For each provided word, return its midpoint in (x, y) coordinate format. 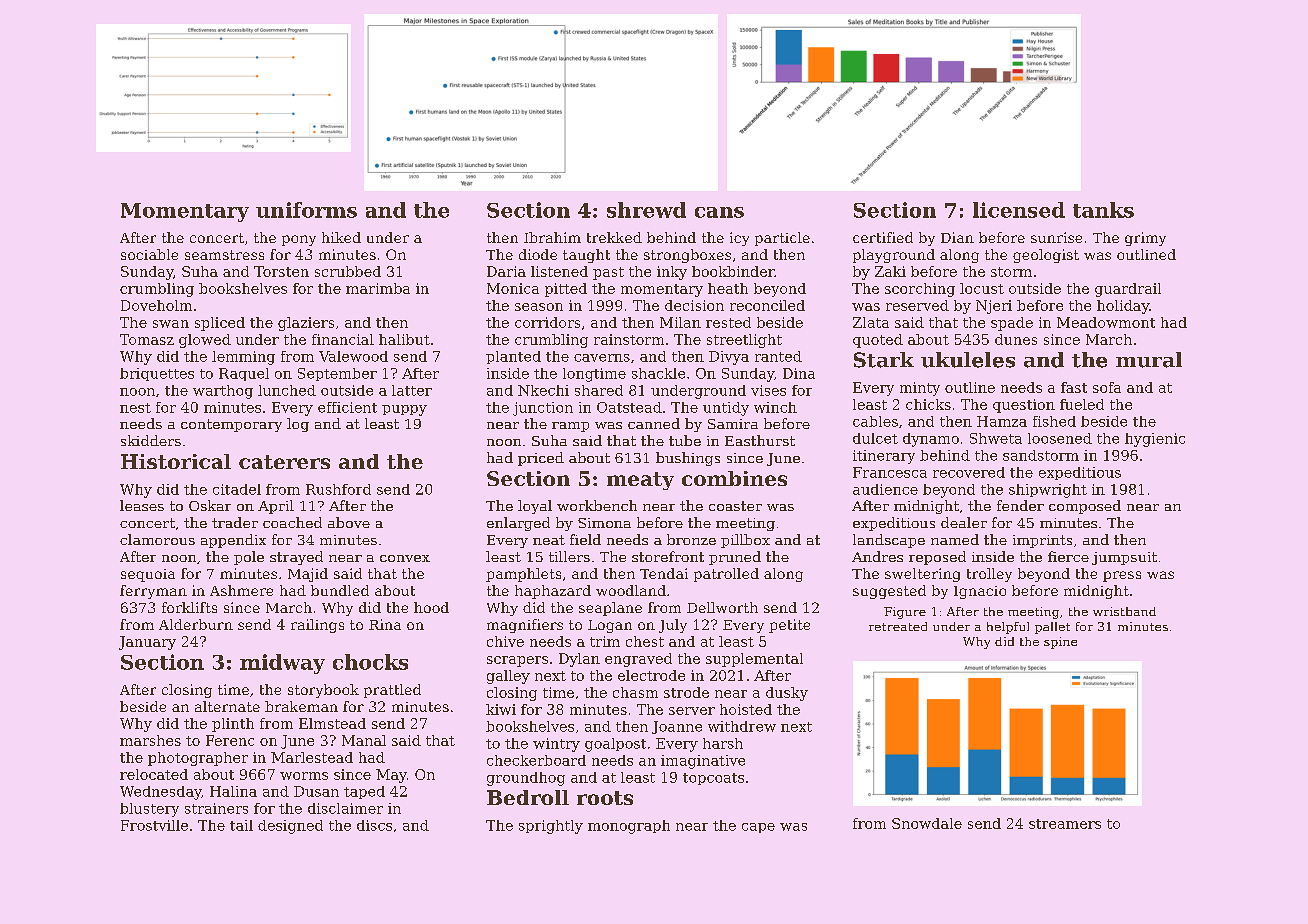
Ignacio (980, 592)
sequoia (148, 575)
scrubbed (348, 271)
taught (586, 256)
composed (1085, 507)
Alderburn (196, 624)
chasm (635, 692)
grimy (1145, 239)
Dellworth (722, 607)
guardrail (1128, 290)
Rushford (338, 489)
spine (1060, 643)
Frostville (154, 825)
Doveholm (156, 305)
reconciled (767, 305)
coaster (735, 506)
